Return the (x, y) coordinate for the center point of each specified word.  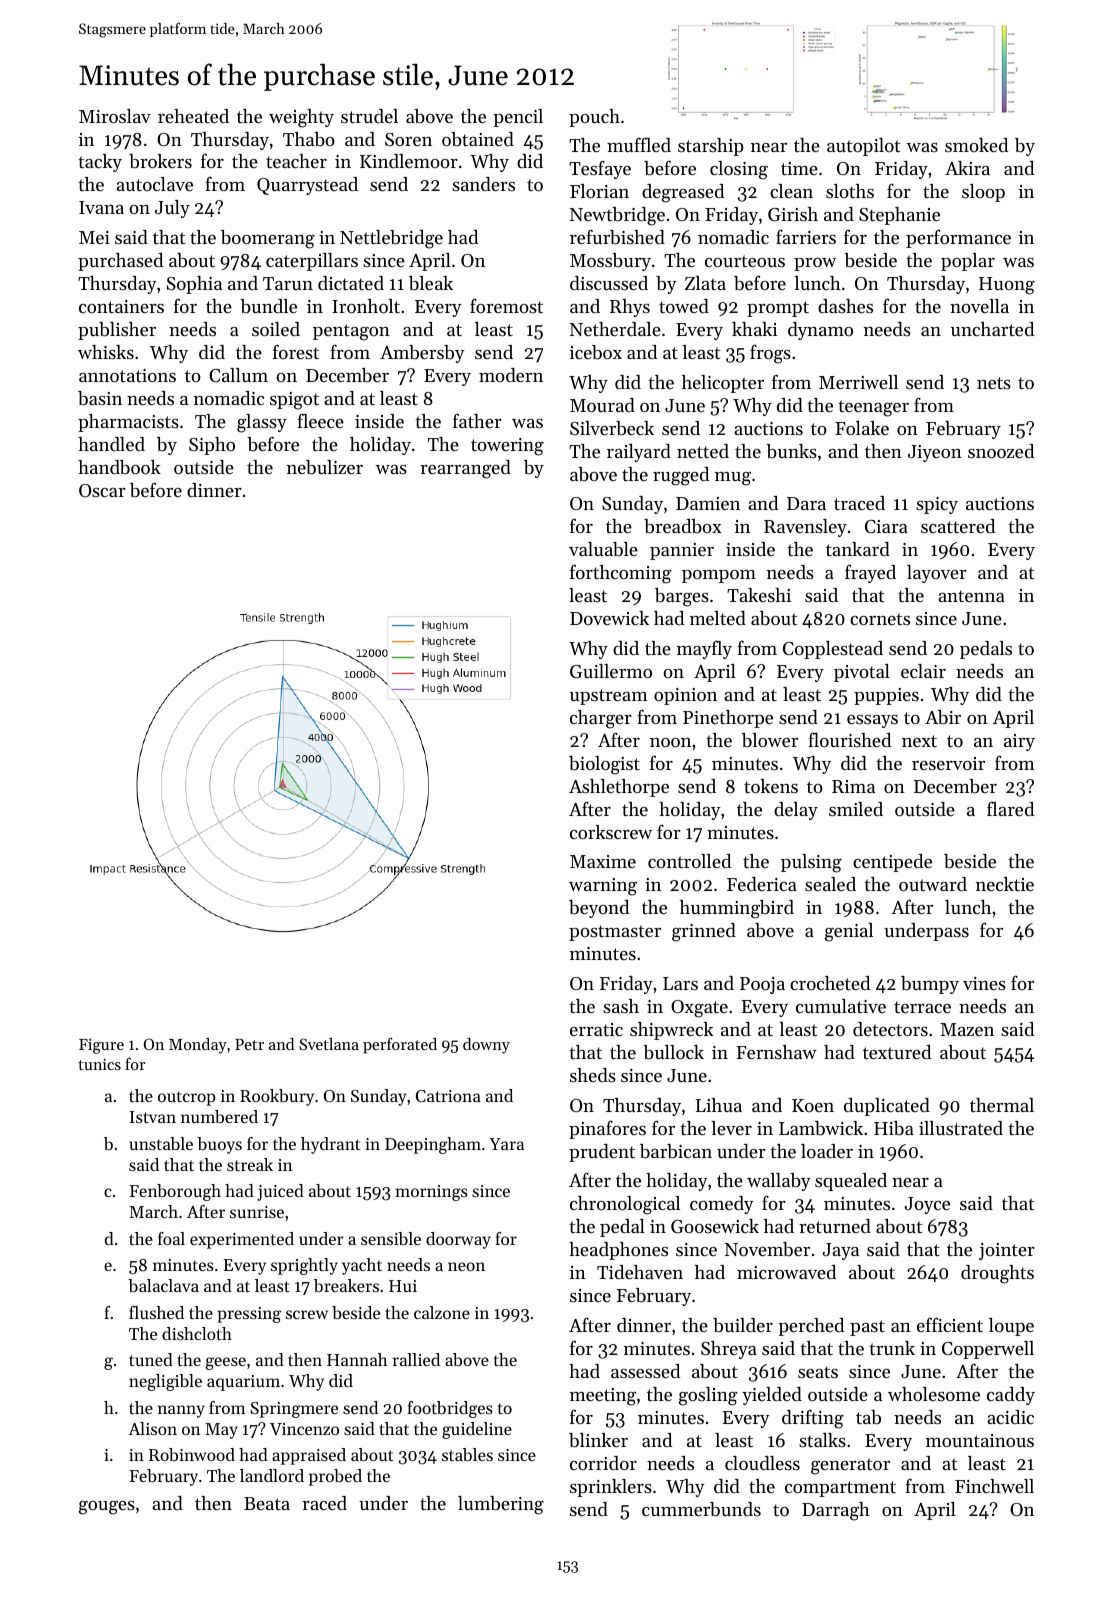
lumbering (501, 1505)
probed (335, 1477)
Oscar (102, 490)
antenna (971, 596)
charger (601, 719)
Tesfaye (600, 169)
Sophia (194, 285)
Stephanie (899, 216)
